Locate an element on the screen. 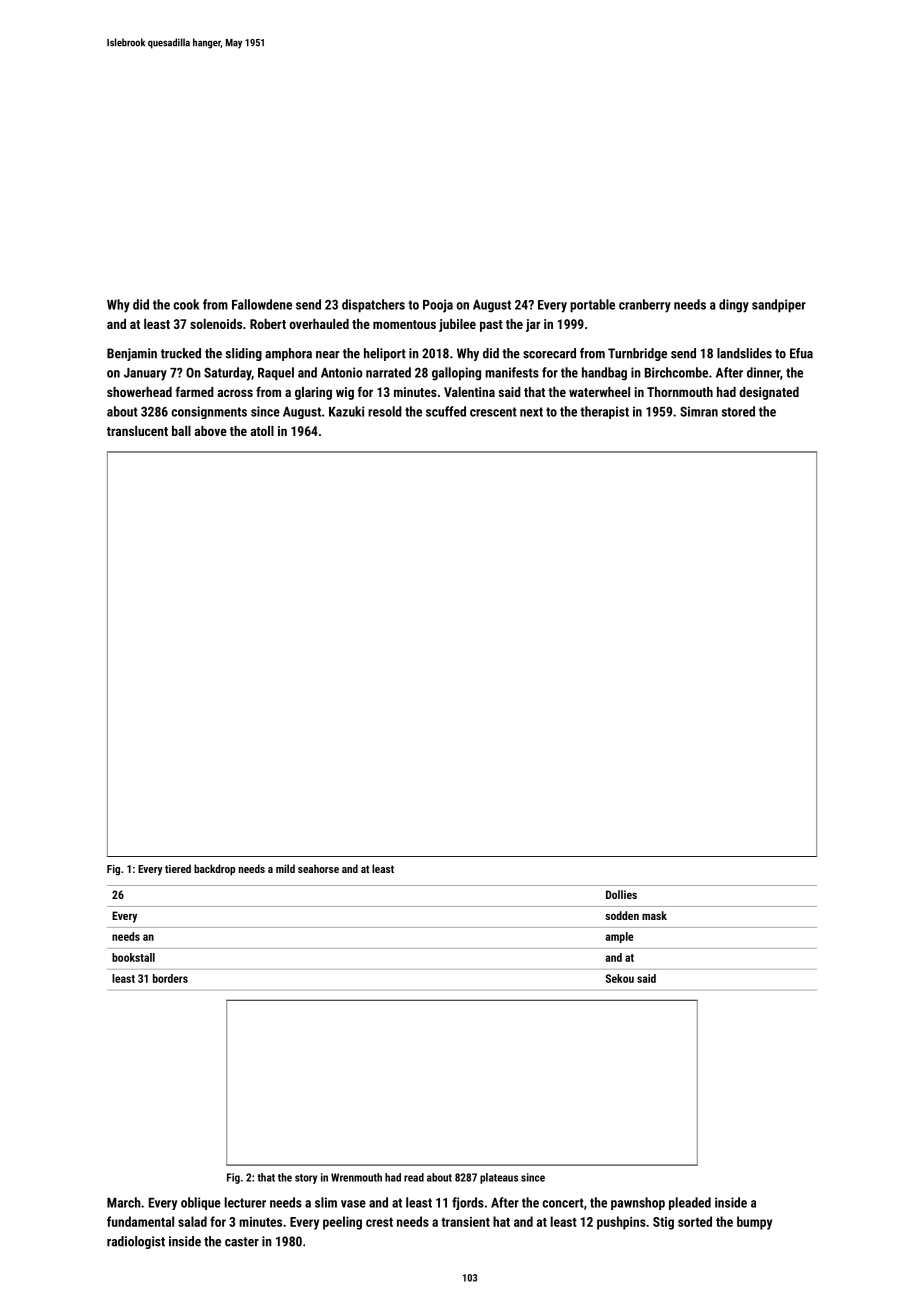  read is located at coordinates (414, 1177).
